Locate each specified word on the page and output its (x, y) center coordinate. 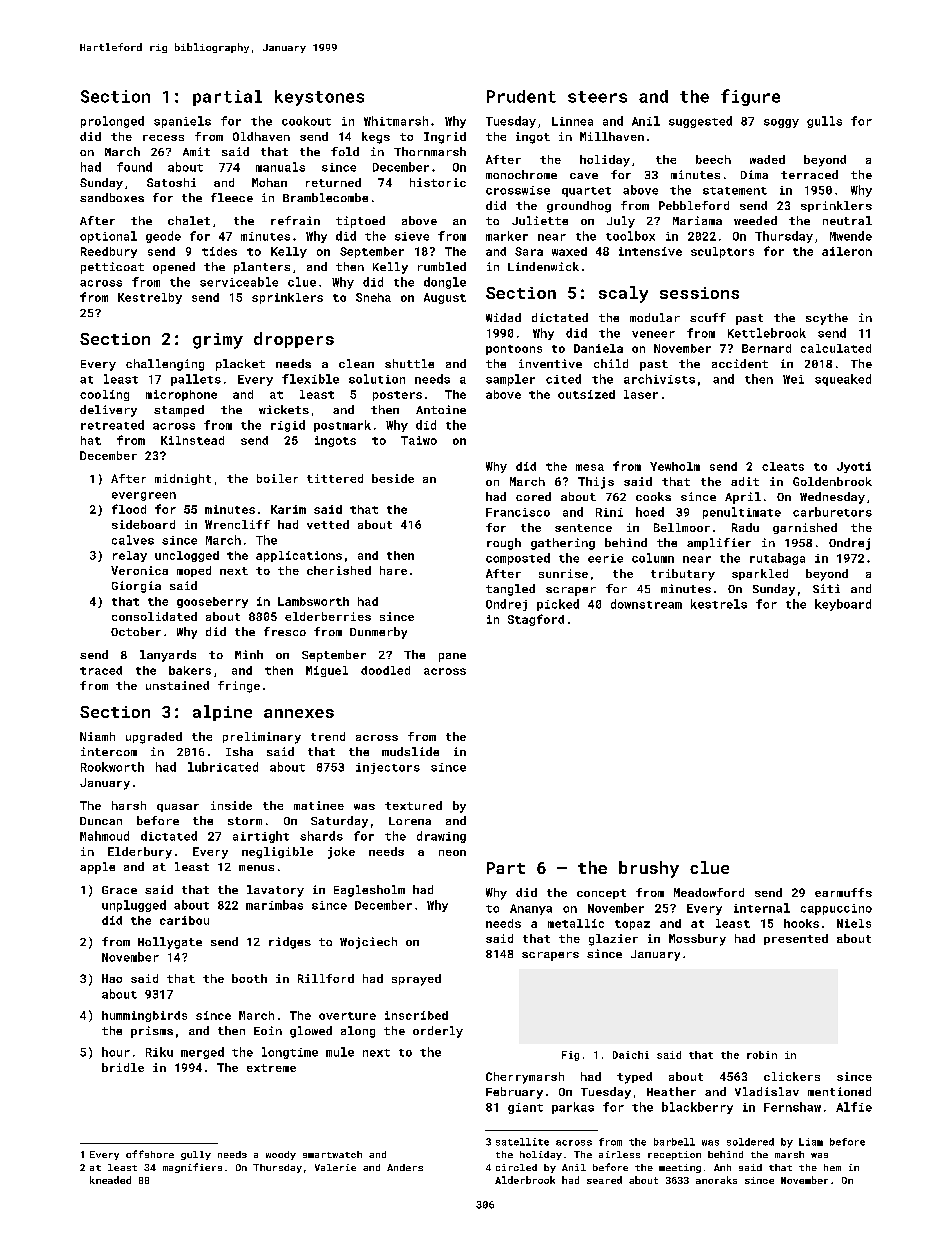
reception (674, 1155)
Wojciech (368, 943)
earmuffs (843, 892)
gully (196, 1155)
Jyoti (854, 467)
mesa (590, 467)
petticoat (112, 268)
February (514, 1093)
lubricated (223, 767)
